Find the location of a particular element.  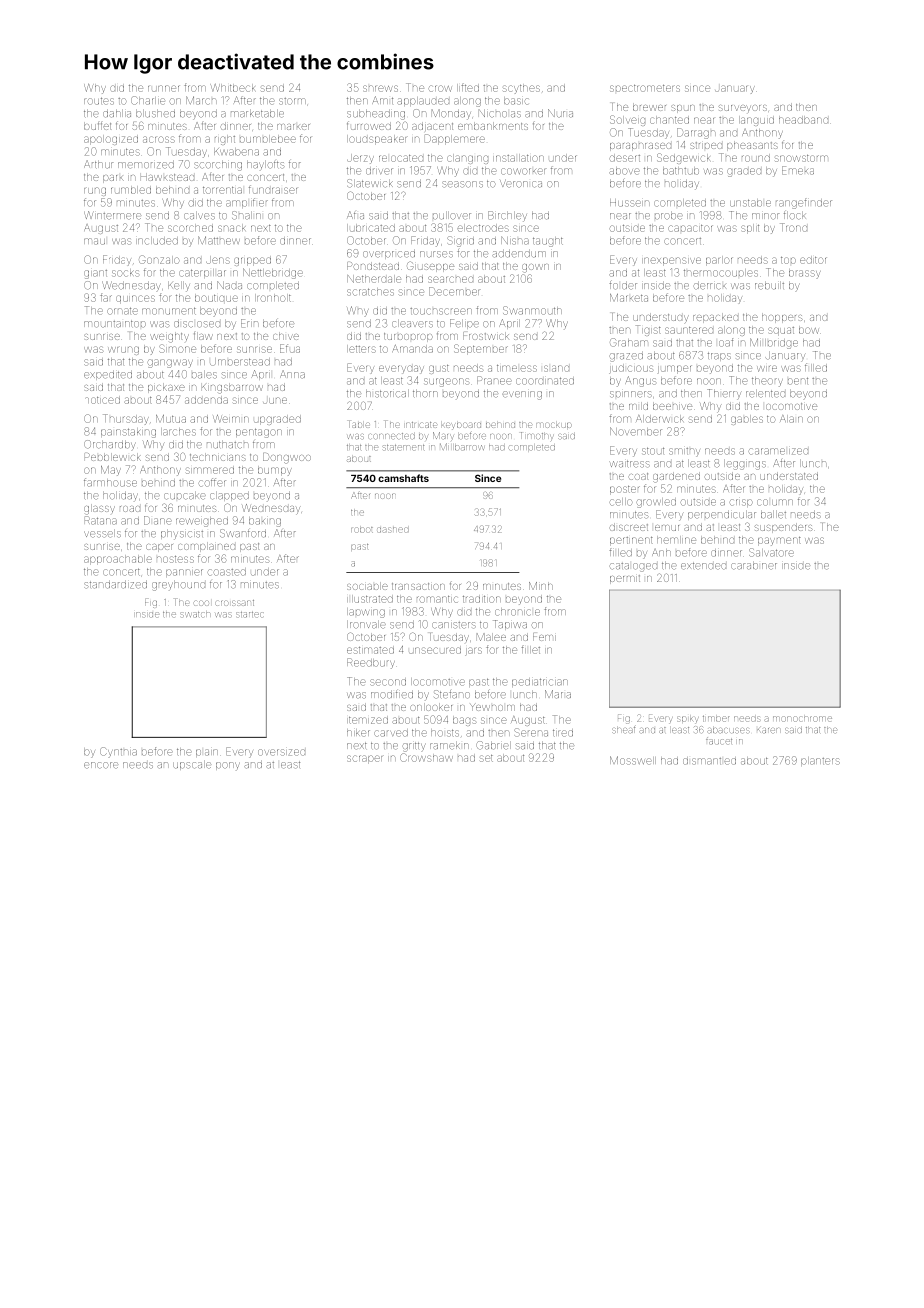

Cynthia is located at coordinates (118, 751).
